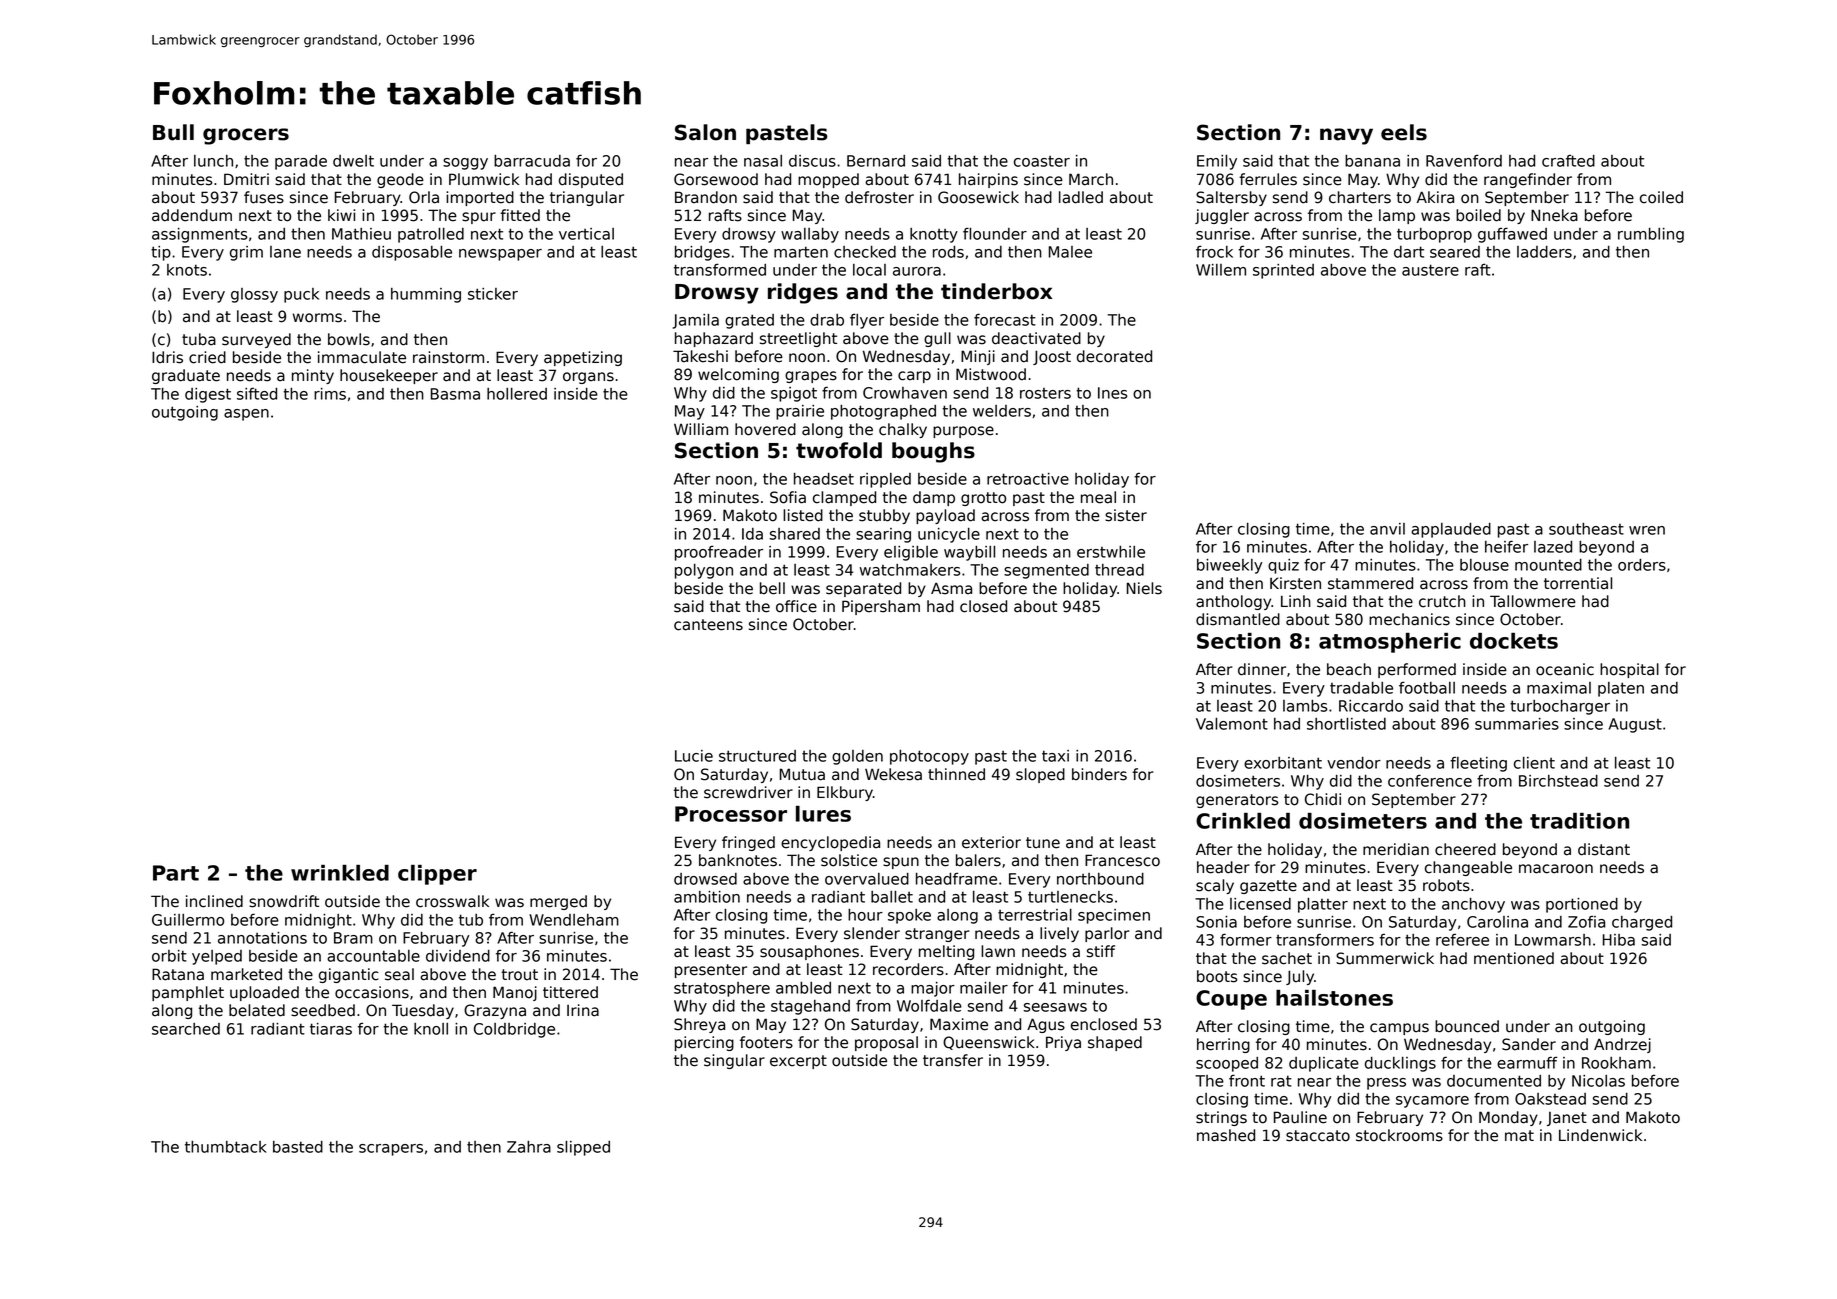 The height and width of the page is (1299, 1837). Describe the element at coordinates (757, 756) in the page. I see `structured` at that location.
